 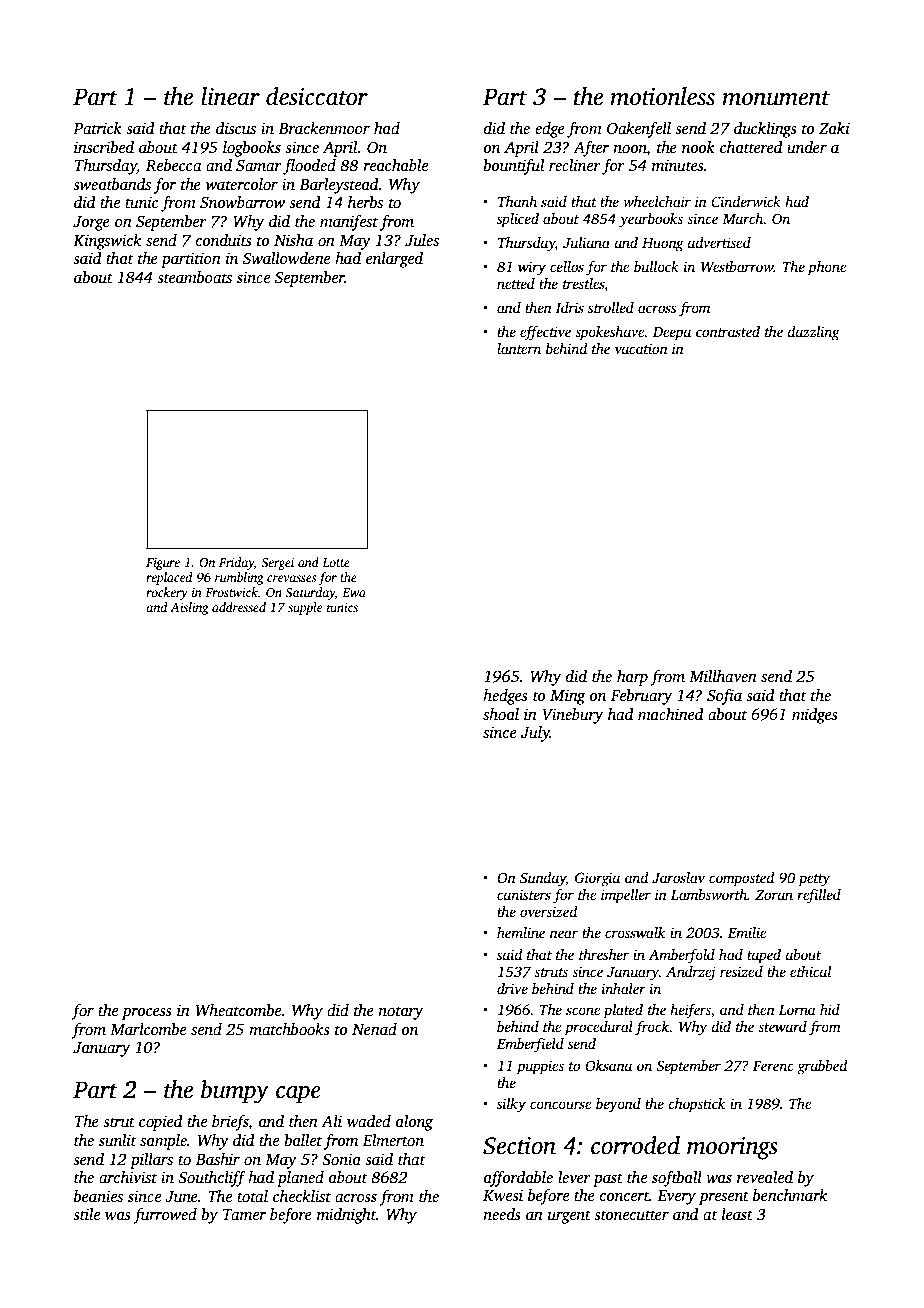 I want to click on needs, so click(x=502, y=1214).
